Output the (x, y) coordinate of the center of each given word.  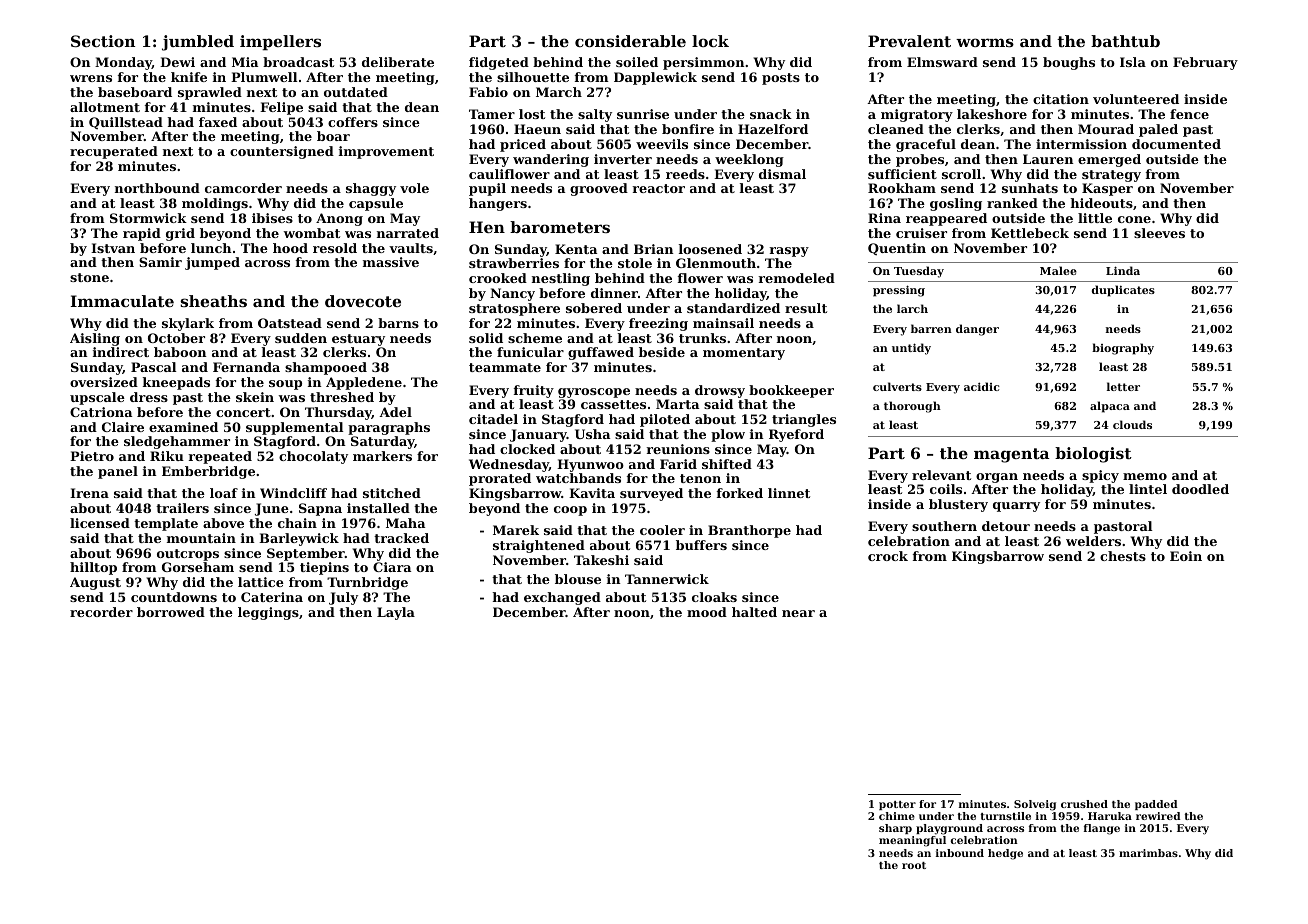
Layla (396, 613)
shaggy (371, 189)
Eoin (1186, 556)
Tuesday (919, 272)
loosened (710, 249)
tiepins (324, 568)
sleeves (1159, 233)
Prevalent (909, 41)
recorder (101, 612)
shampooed (326, 368)
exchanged (562, 598)
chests (1123, 556)
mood (707, 612)
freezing (658, 324)
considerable (630, 41)
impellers (280, 43)
